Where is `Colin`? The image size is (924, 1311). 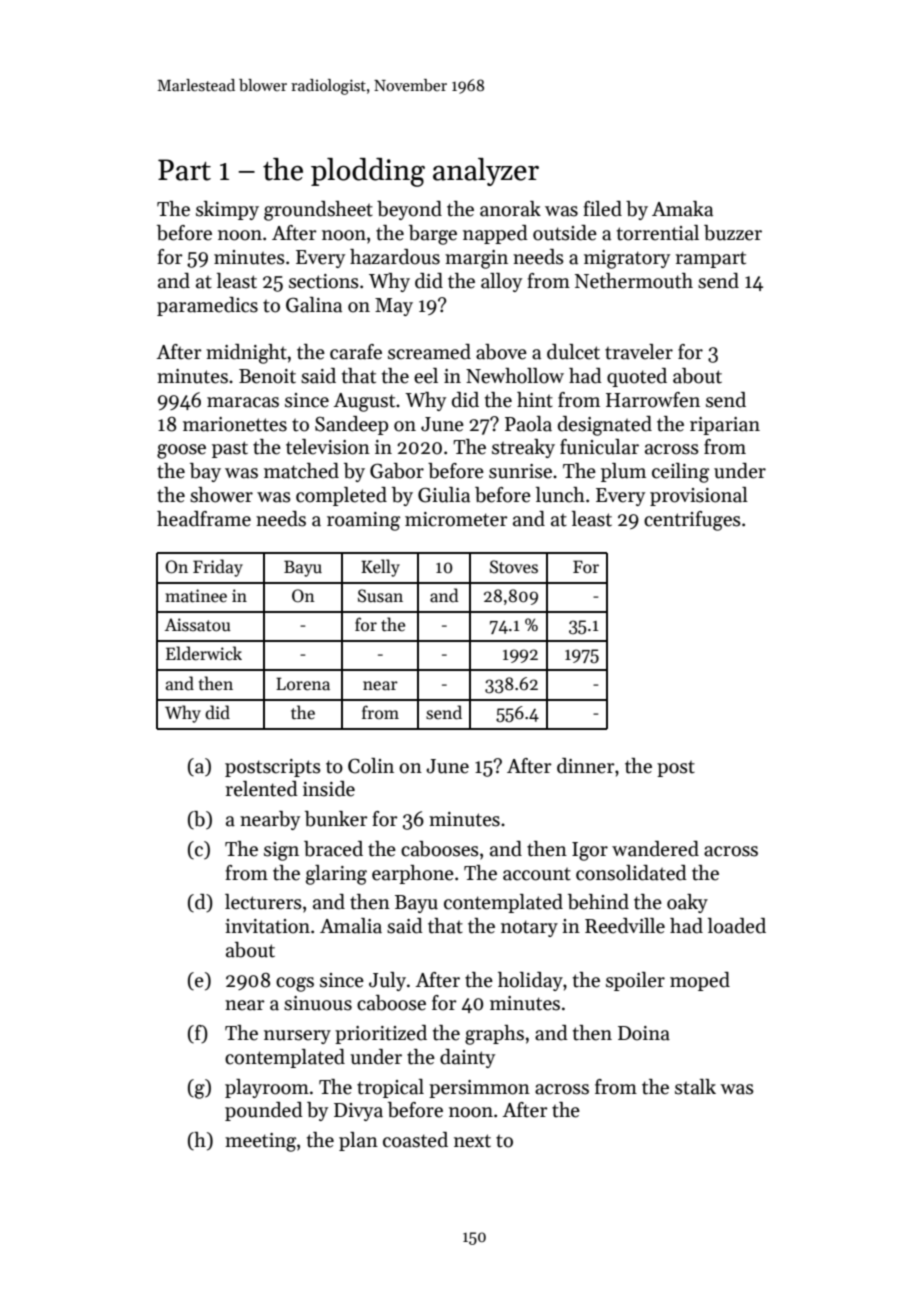 Colin is located at coordinates (371, 766).
